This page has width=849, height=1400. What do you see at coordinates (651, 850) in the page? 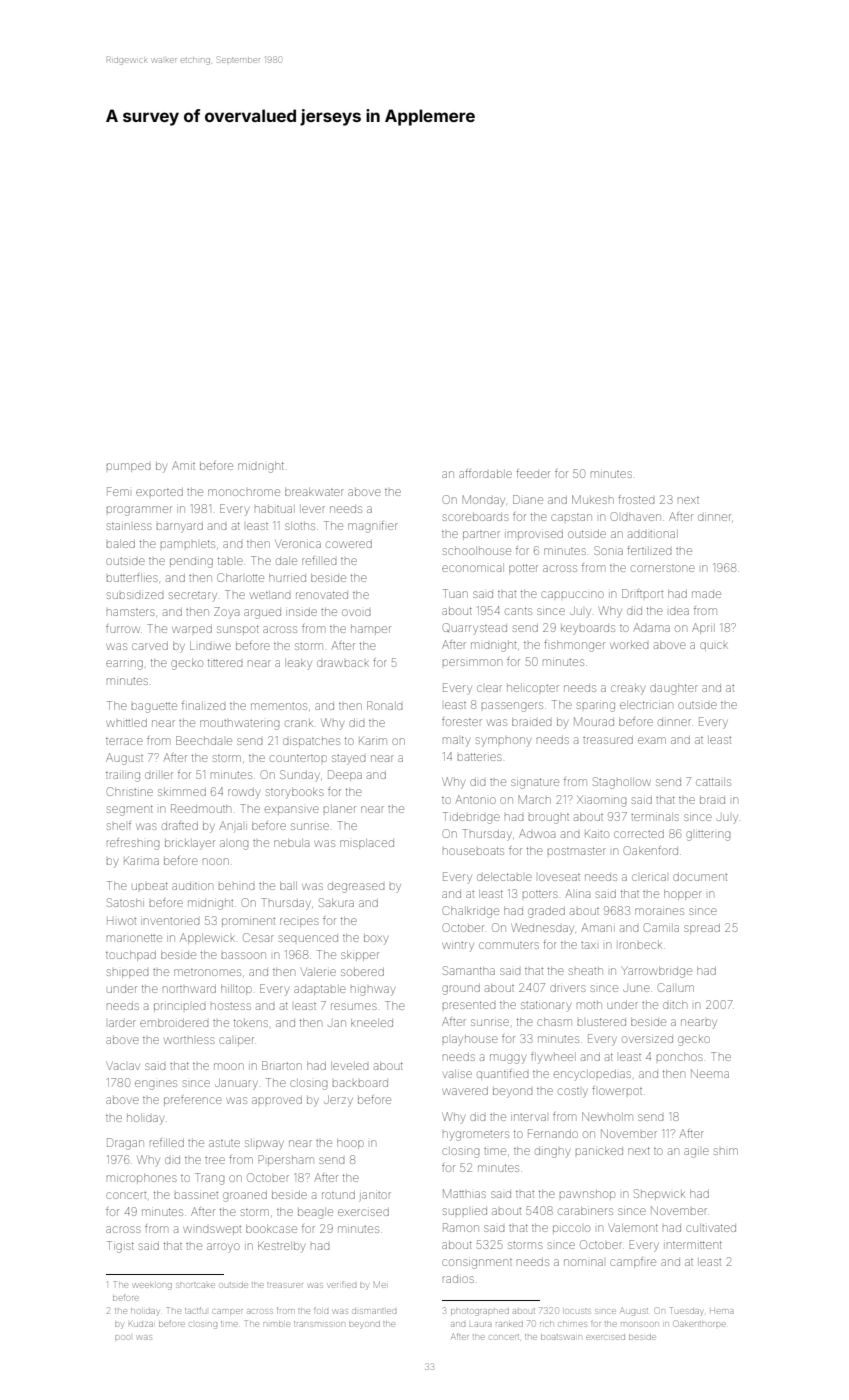
I see `Oakenford` at bounding box center [651, 850].
